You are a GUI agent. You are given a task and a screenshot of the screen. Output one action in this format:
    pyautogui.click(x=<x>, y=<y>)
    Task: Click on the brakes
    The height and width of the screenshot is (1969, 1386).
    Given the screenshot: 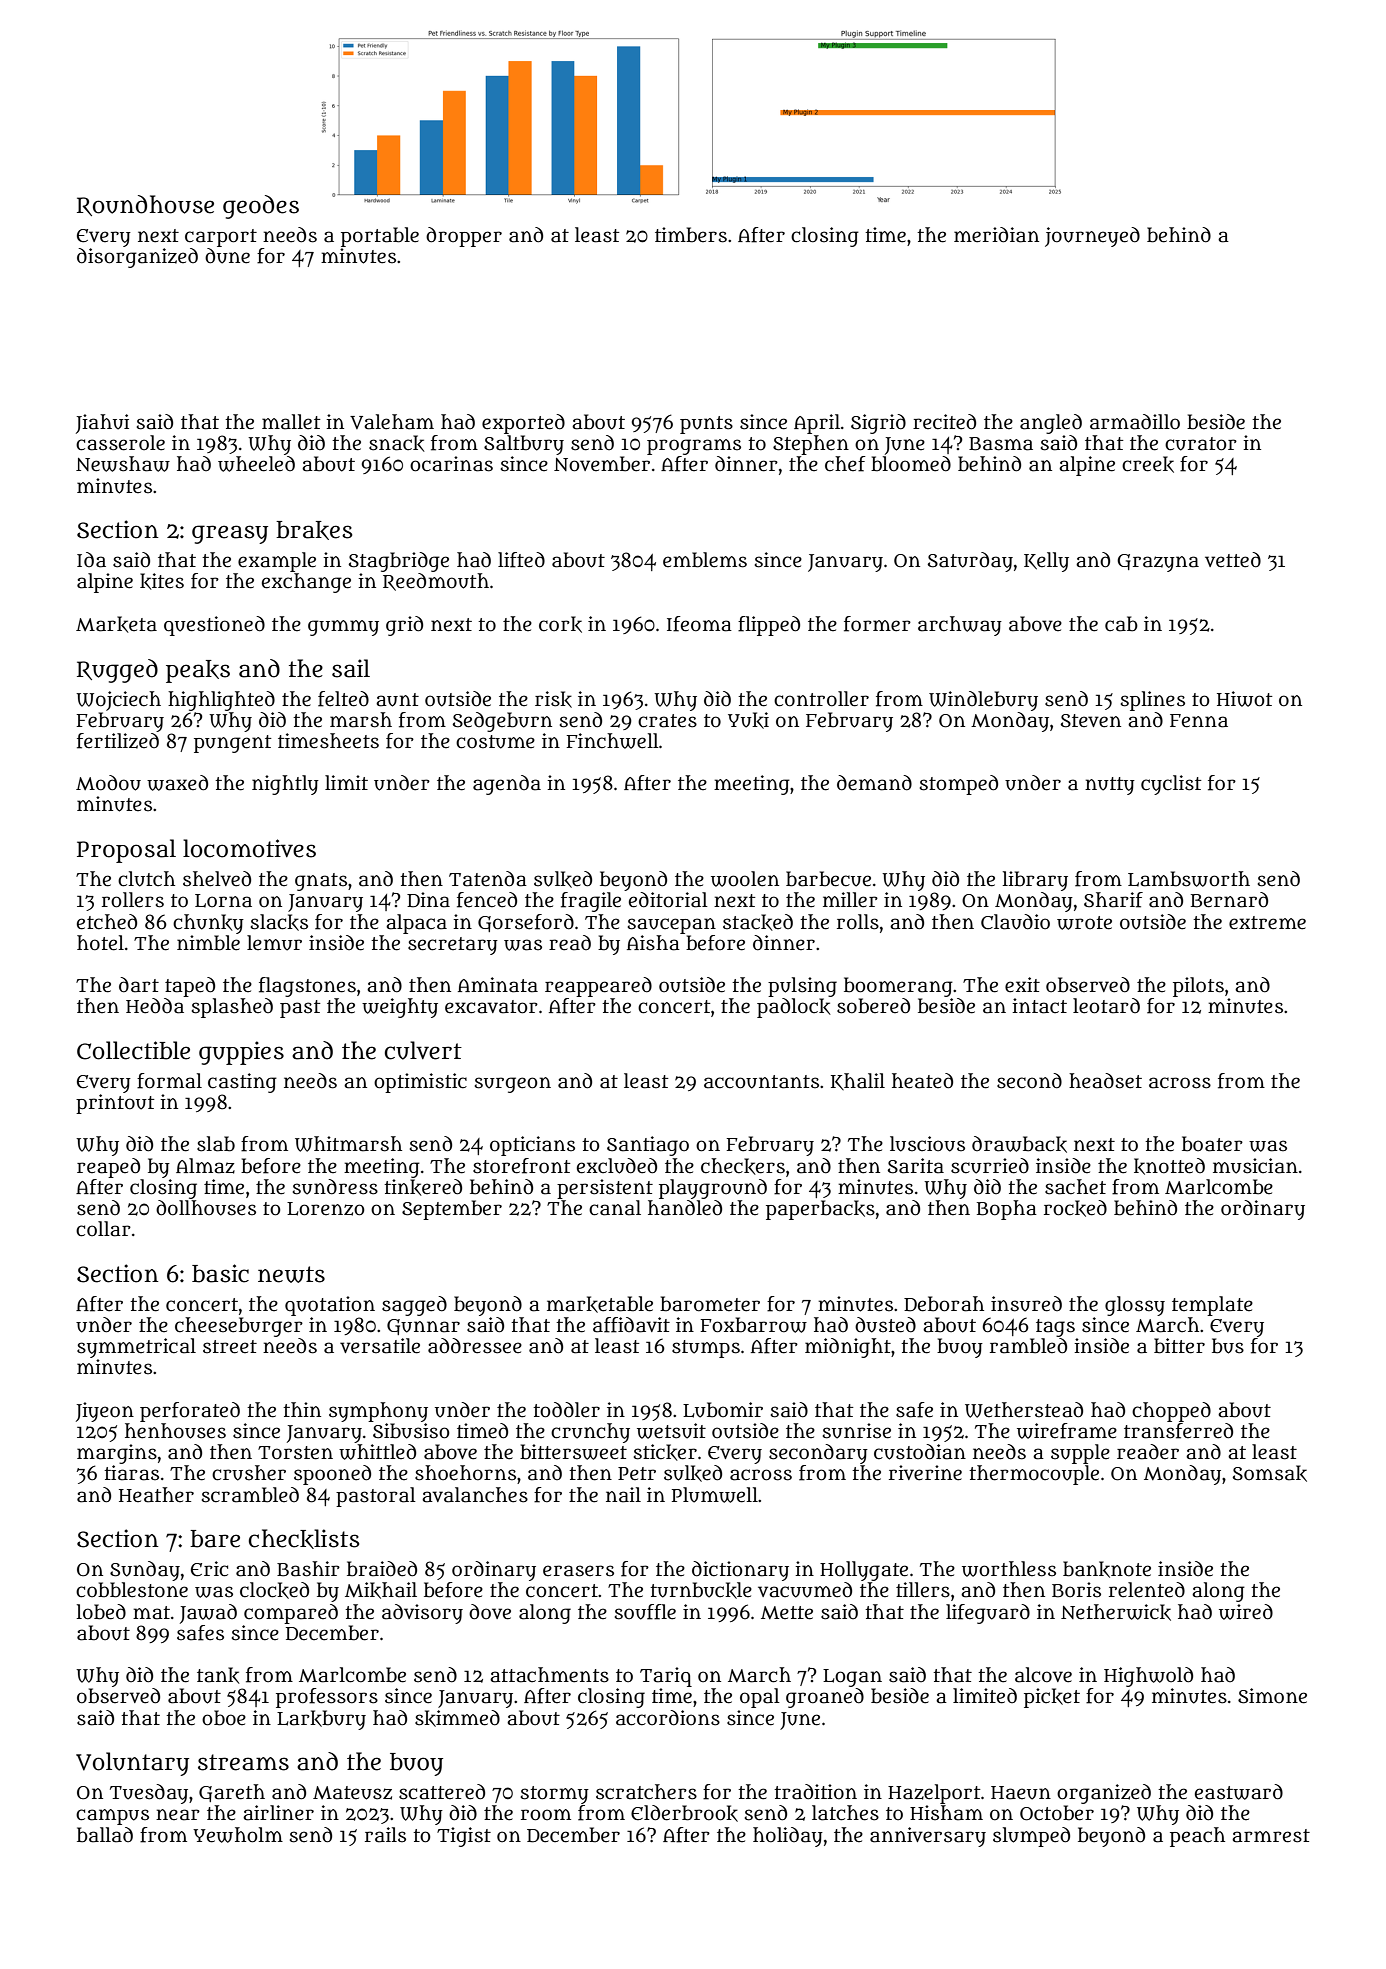 What is the action you would take?
    pyautogui.click(x=314, y=530)
